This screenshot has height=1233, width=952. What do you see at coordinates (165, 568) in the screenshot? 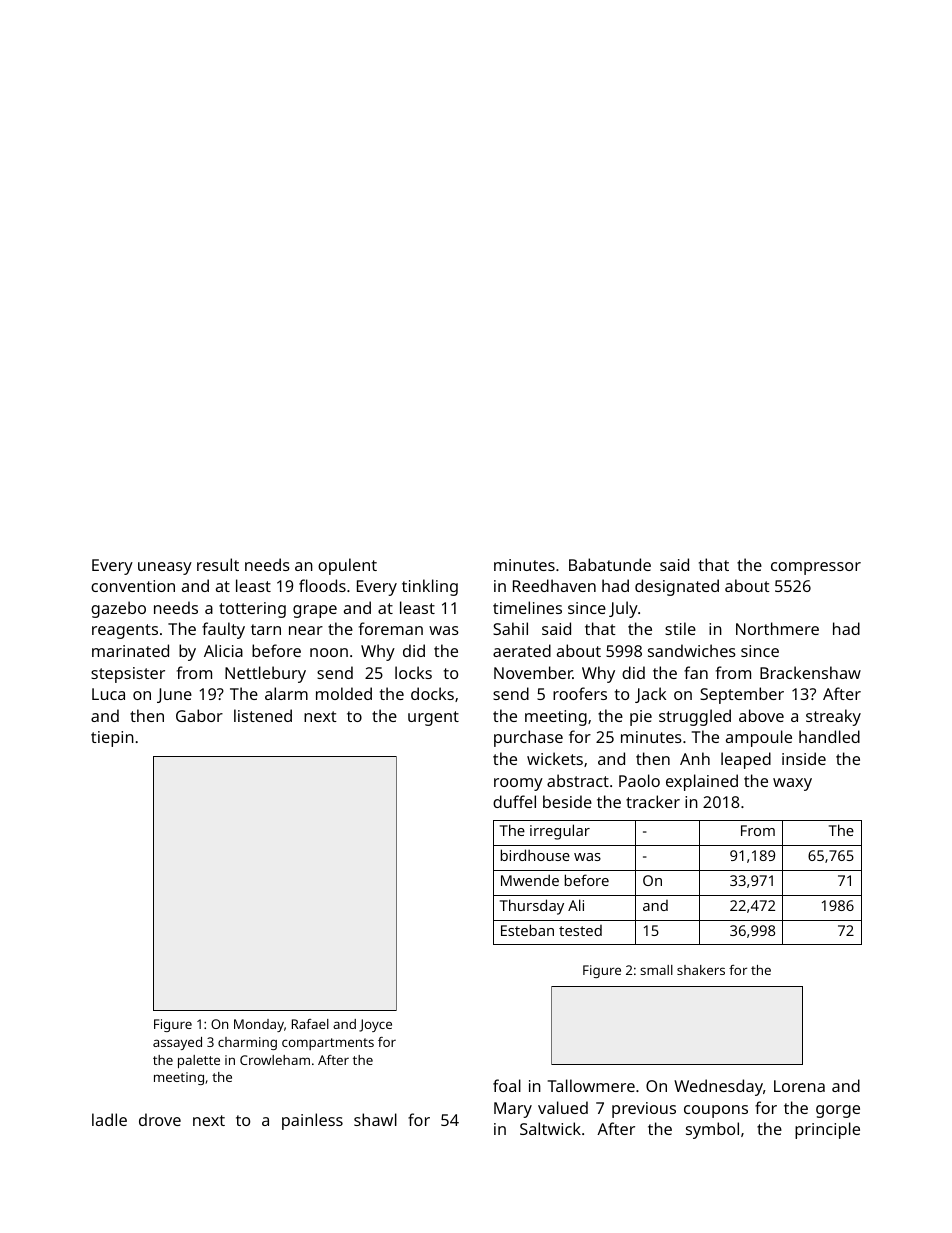
I see `uneasy` at bounding box center [165, 568].
